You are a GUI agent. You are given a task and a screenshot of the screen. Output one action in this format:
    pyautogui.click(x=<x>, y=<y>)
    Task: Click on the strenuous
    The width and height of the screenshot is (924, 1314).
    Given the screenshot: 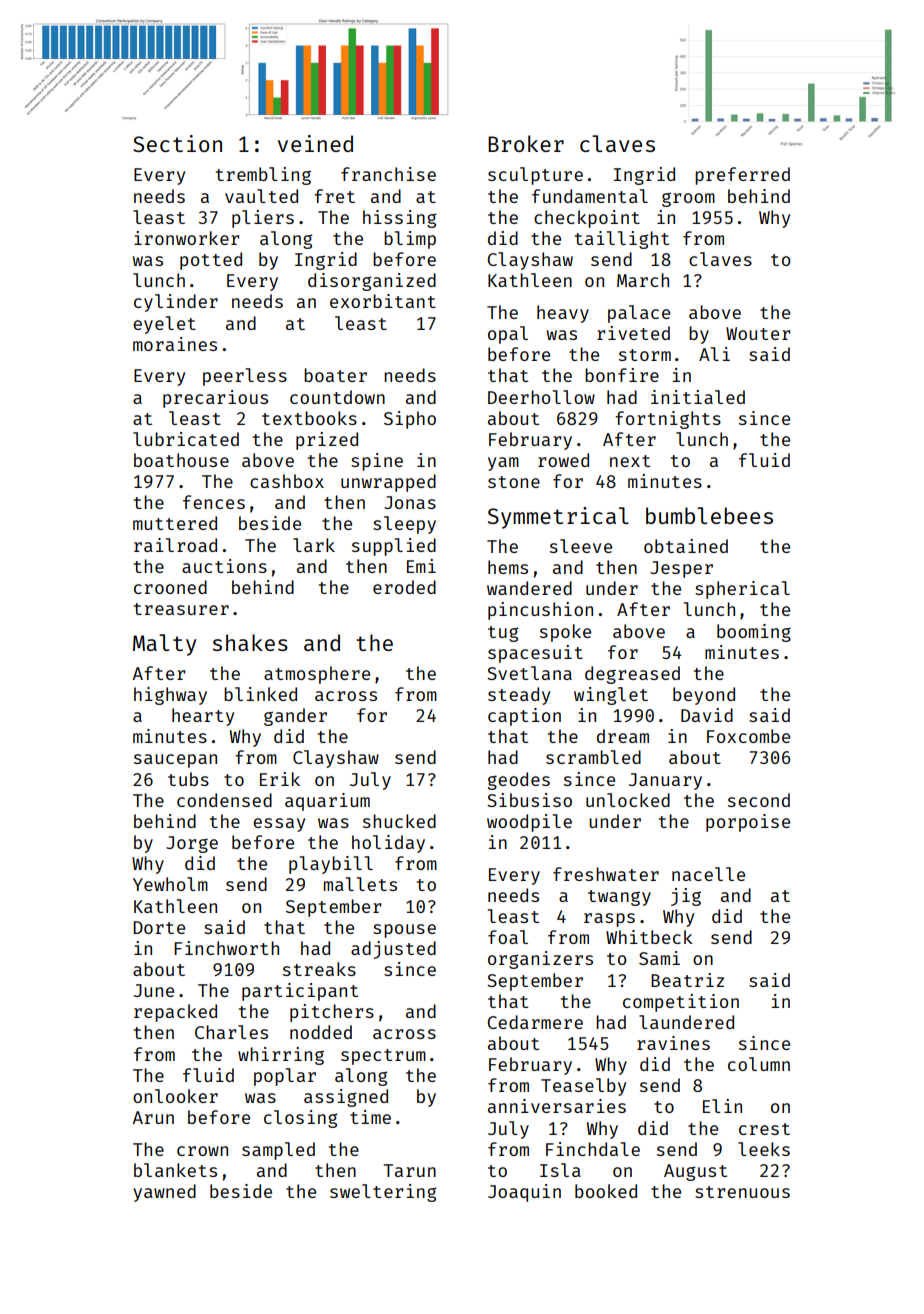 What is the action you would take?
    pyautogui.click(x=742, y=1192)
